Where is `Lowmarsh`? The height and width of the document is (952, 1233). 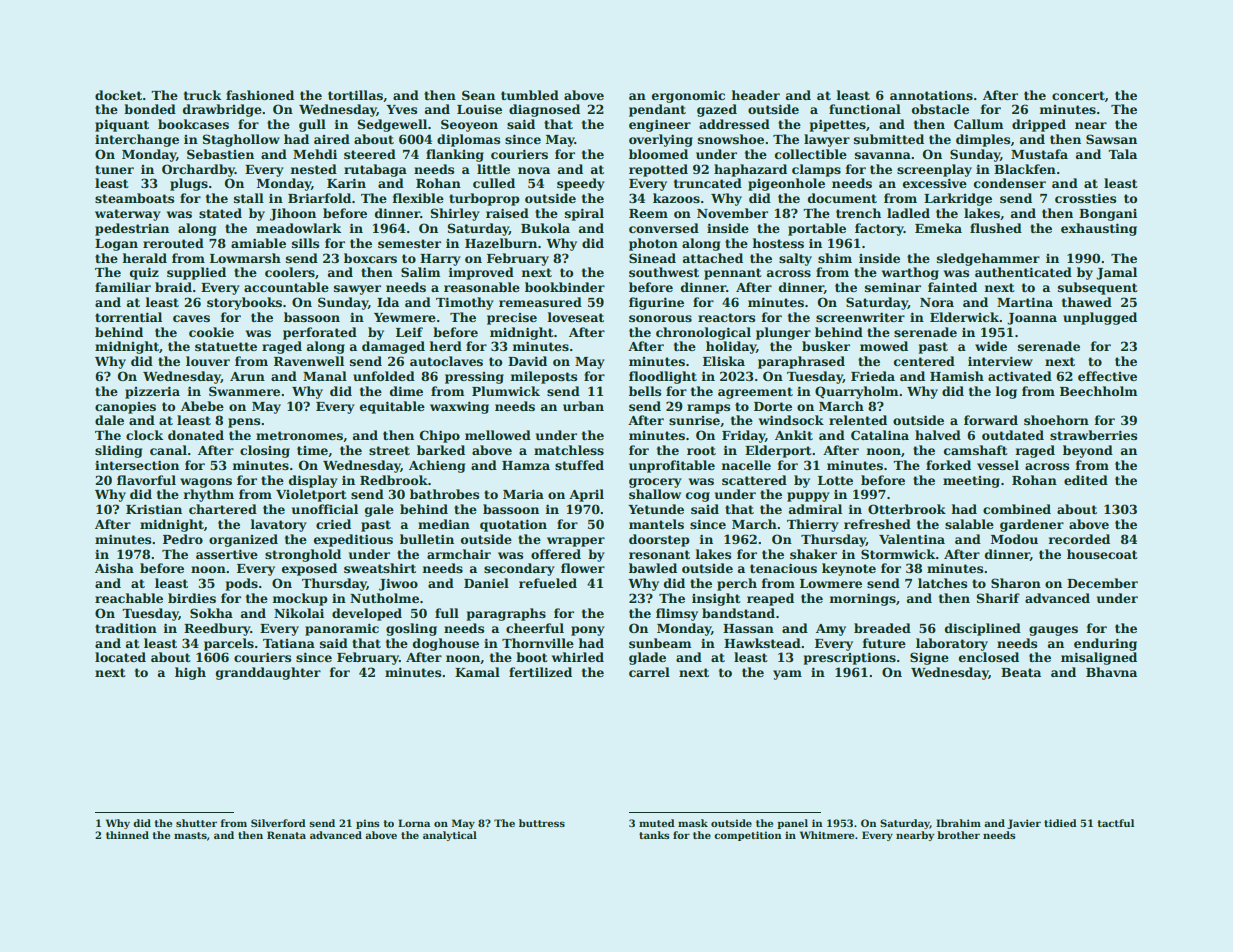
Lowmarsh is located at coordinates (245, 258).
